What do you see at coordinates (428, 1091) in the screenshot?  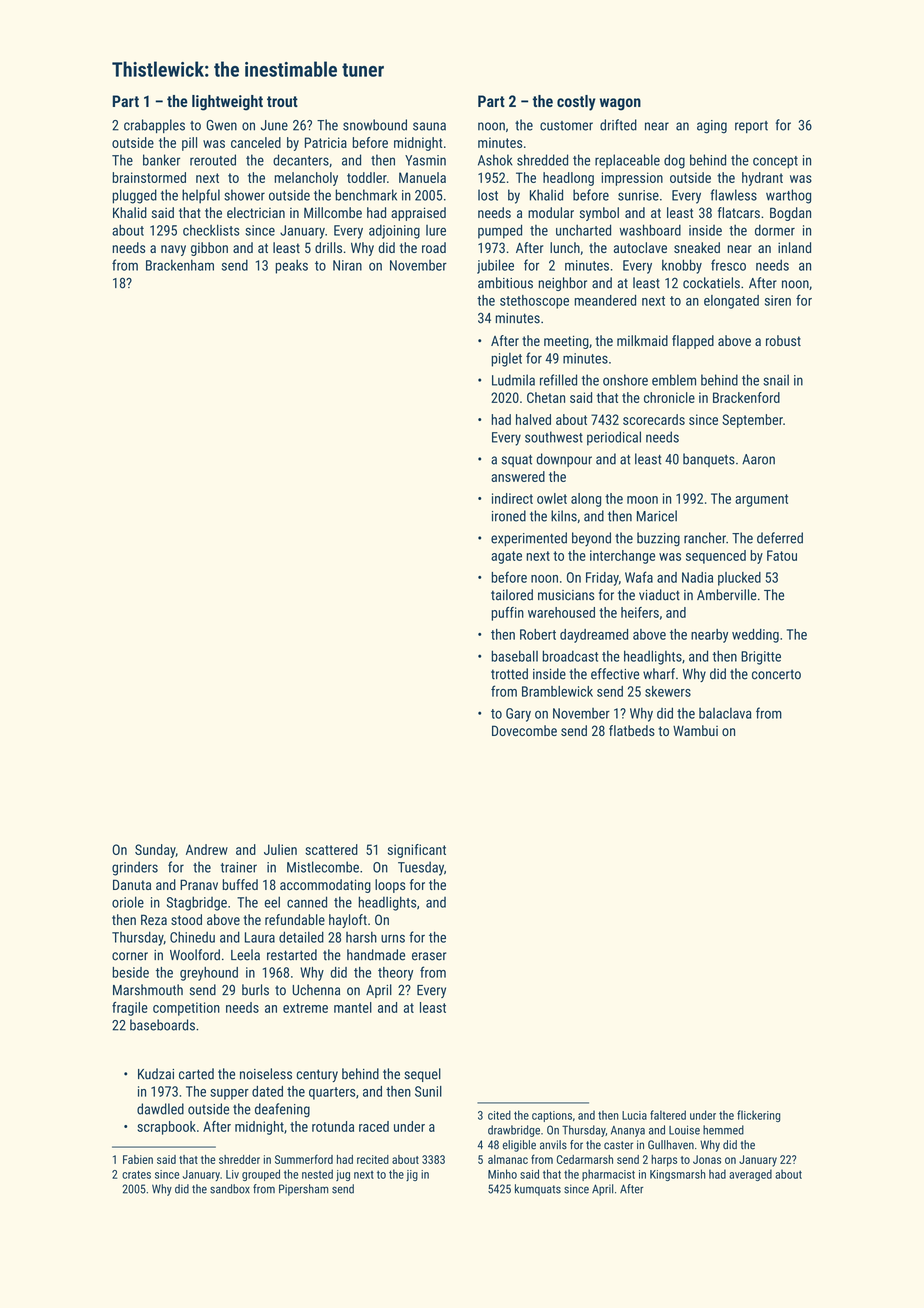 I see `Sunil` at bounding box center [428, 1091].
